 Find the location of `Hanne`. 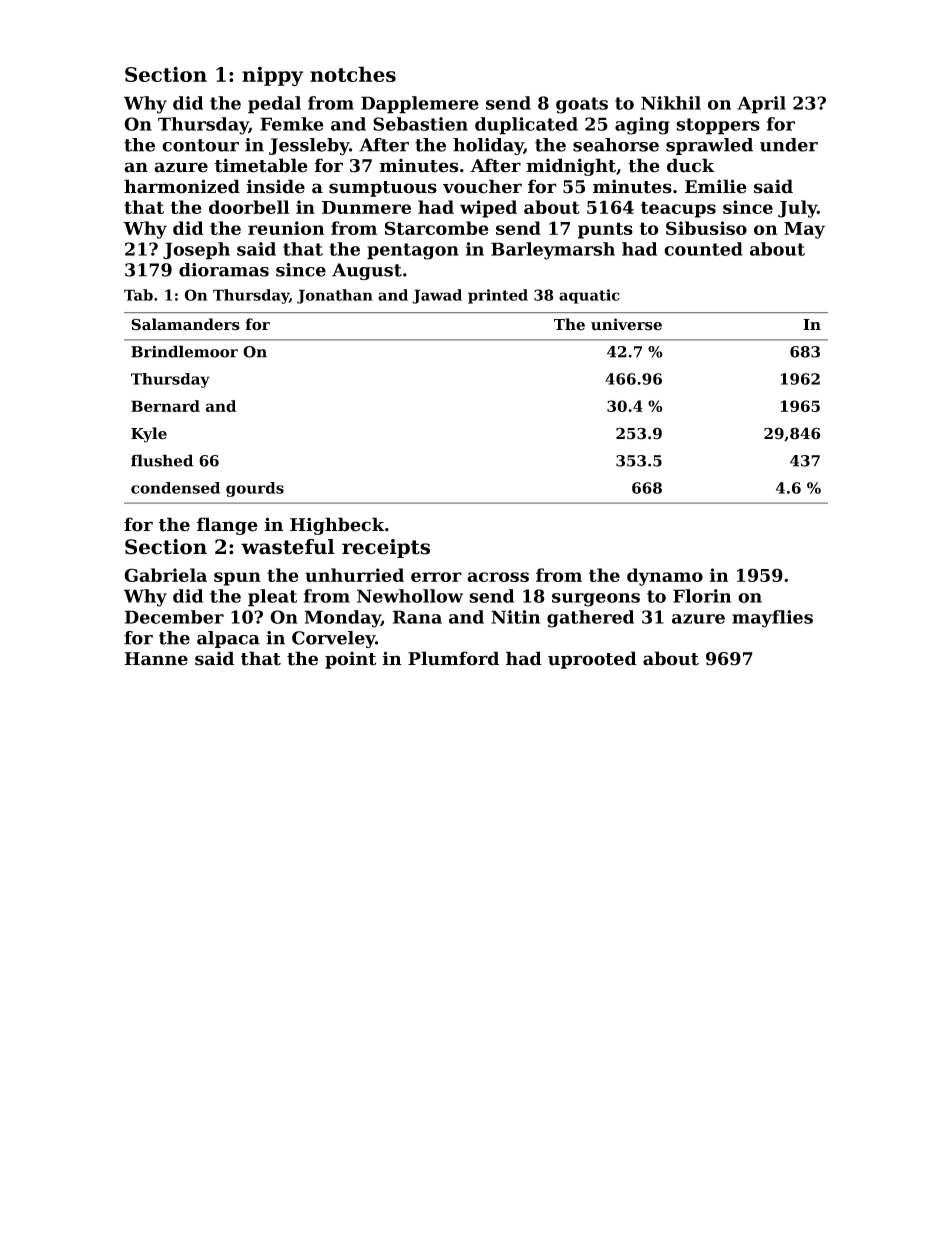

Hanne is located at coordinates (156, 659).
